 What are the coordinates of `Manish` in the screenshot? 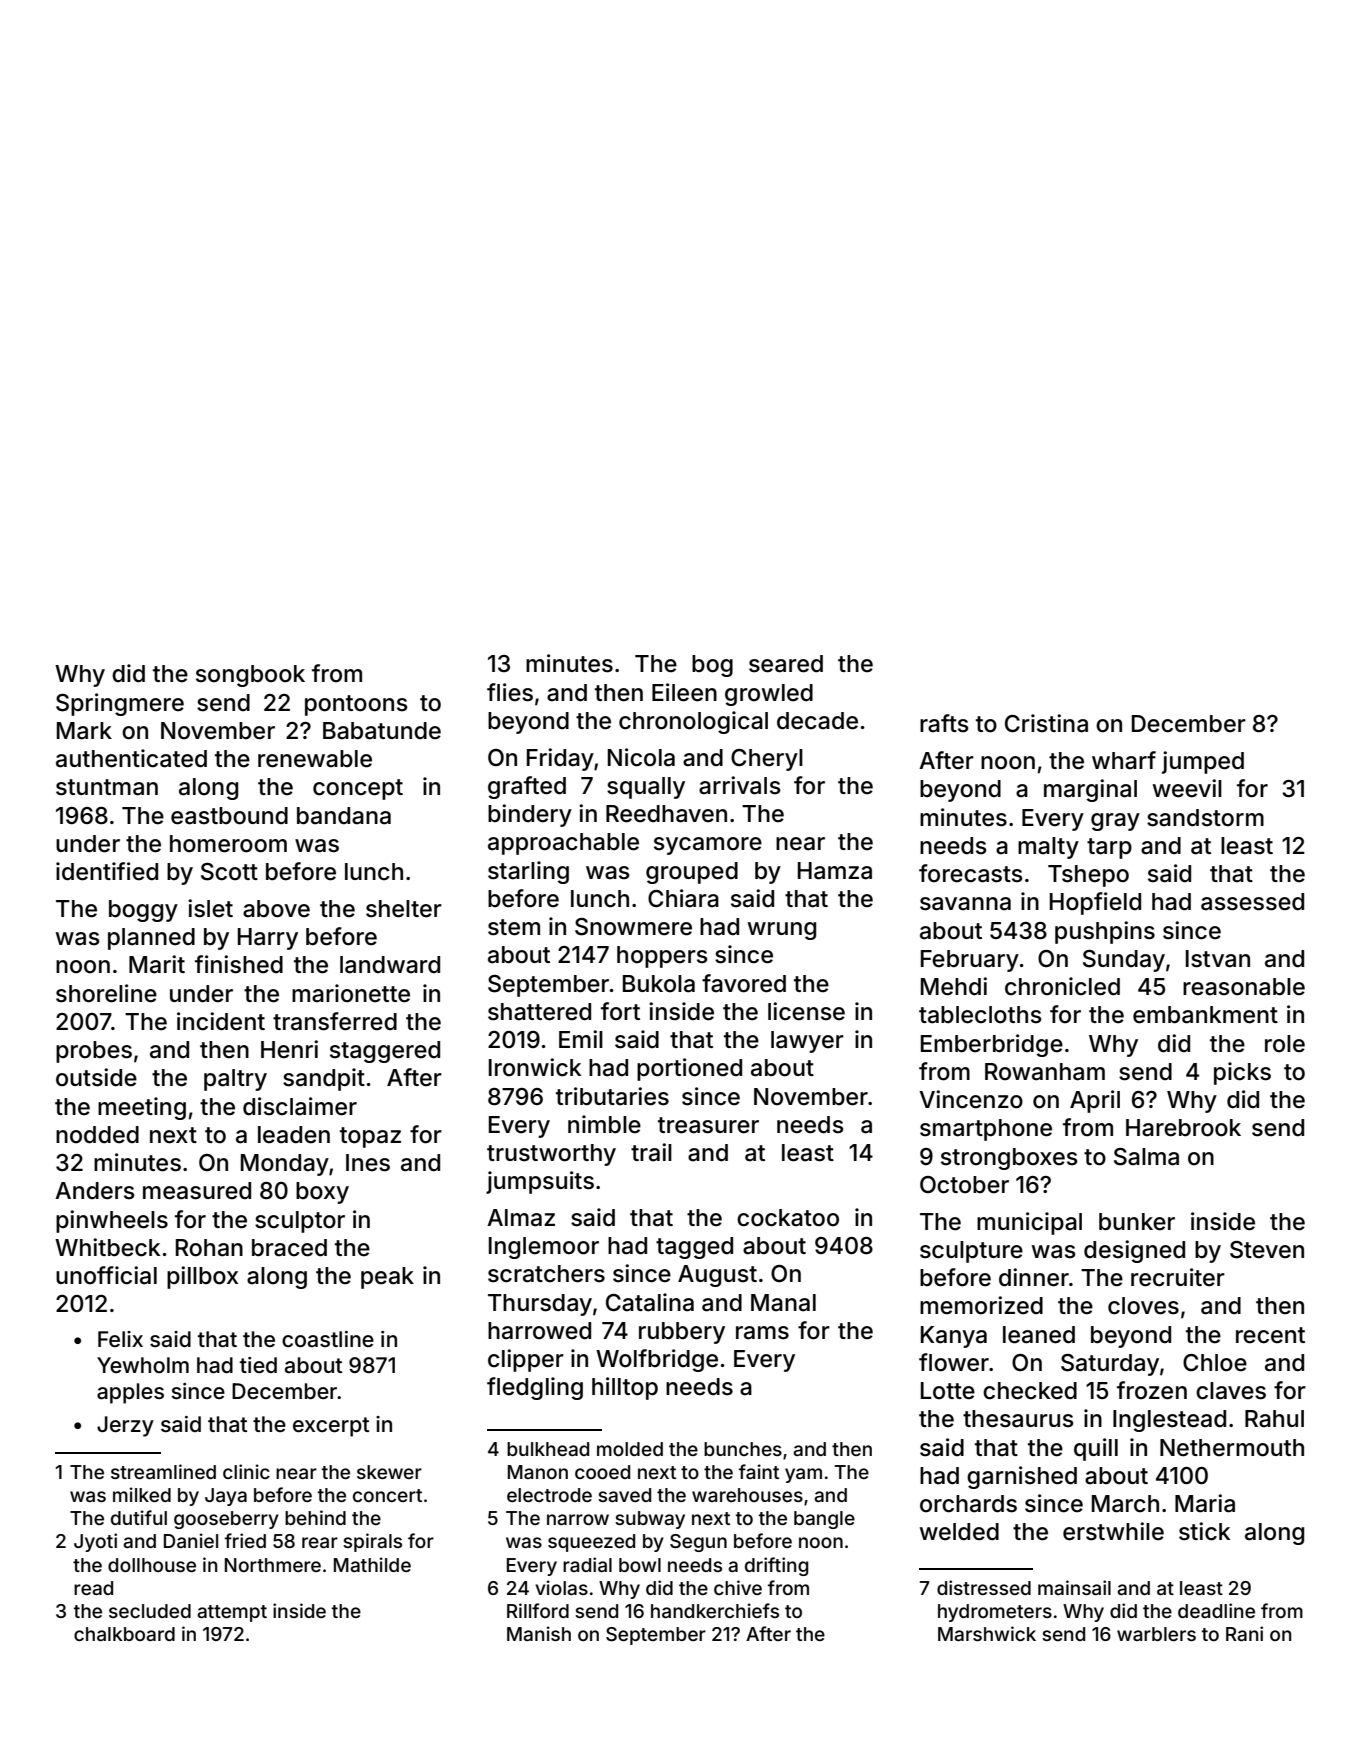 It's located at (539, 1633).
